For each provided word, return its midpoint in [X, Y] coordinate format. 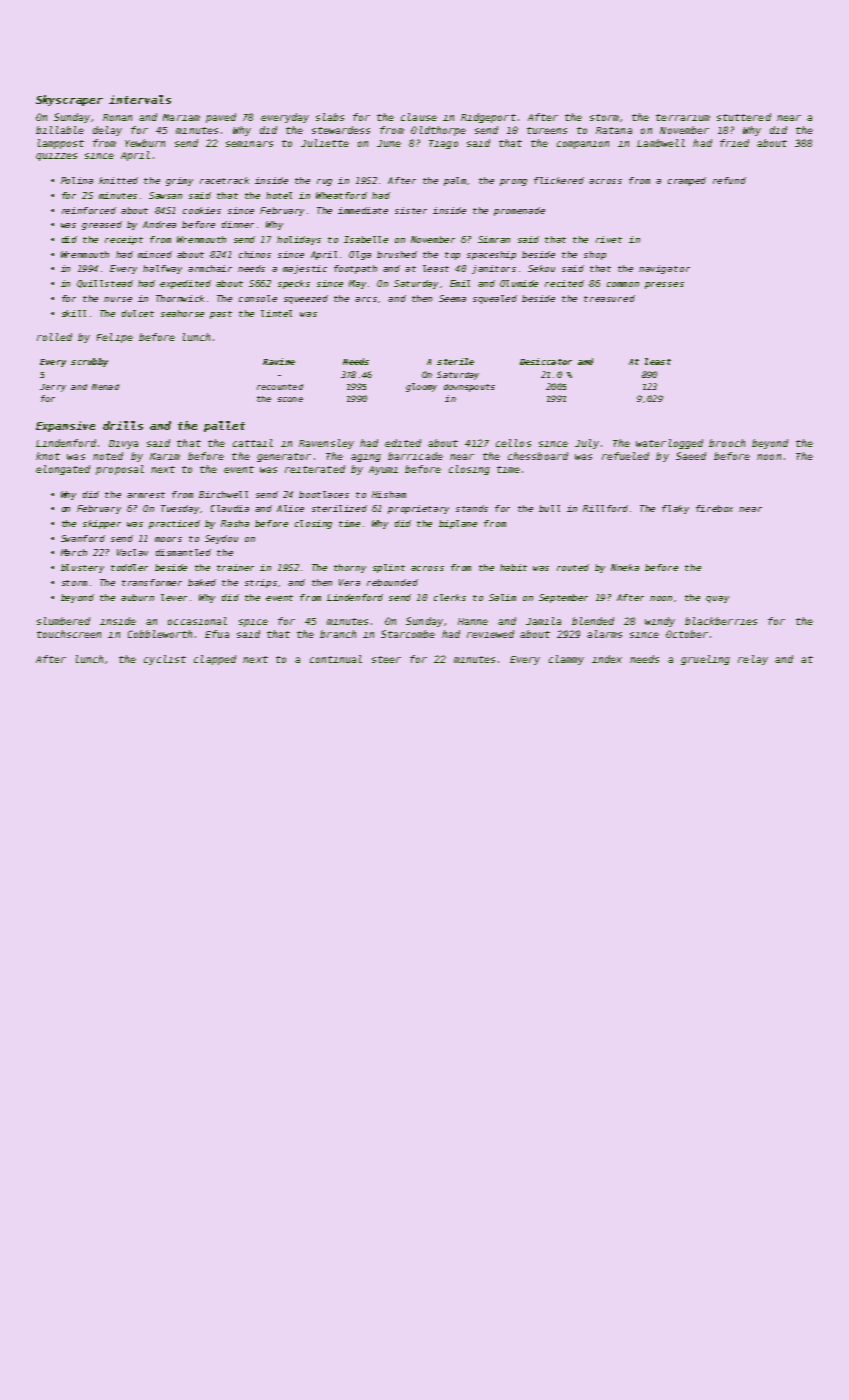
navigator [664, 269]
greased [102, 225]
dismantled [183, 552]
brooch [727, 443]
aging [366, 458]
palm [456, 181]
